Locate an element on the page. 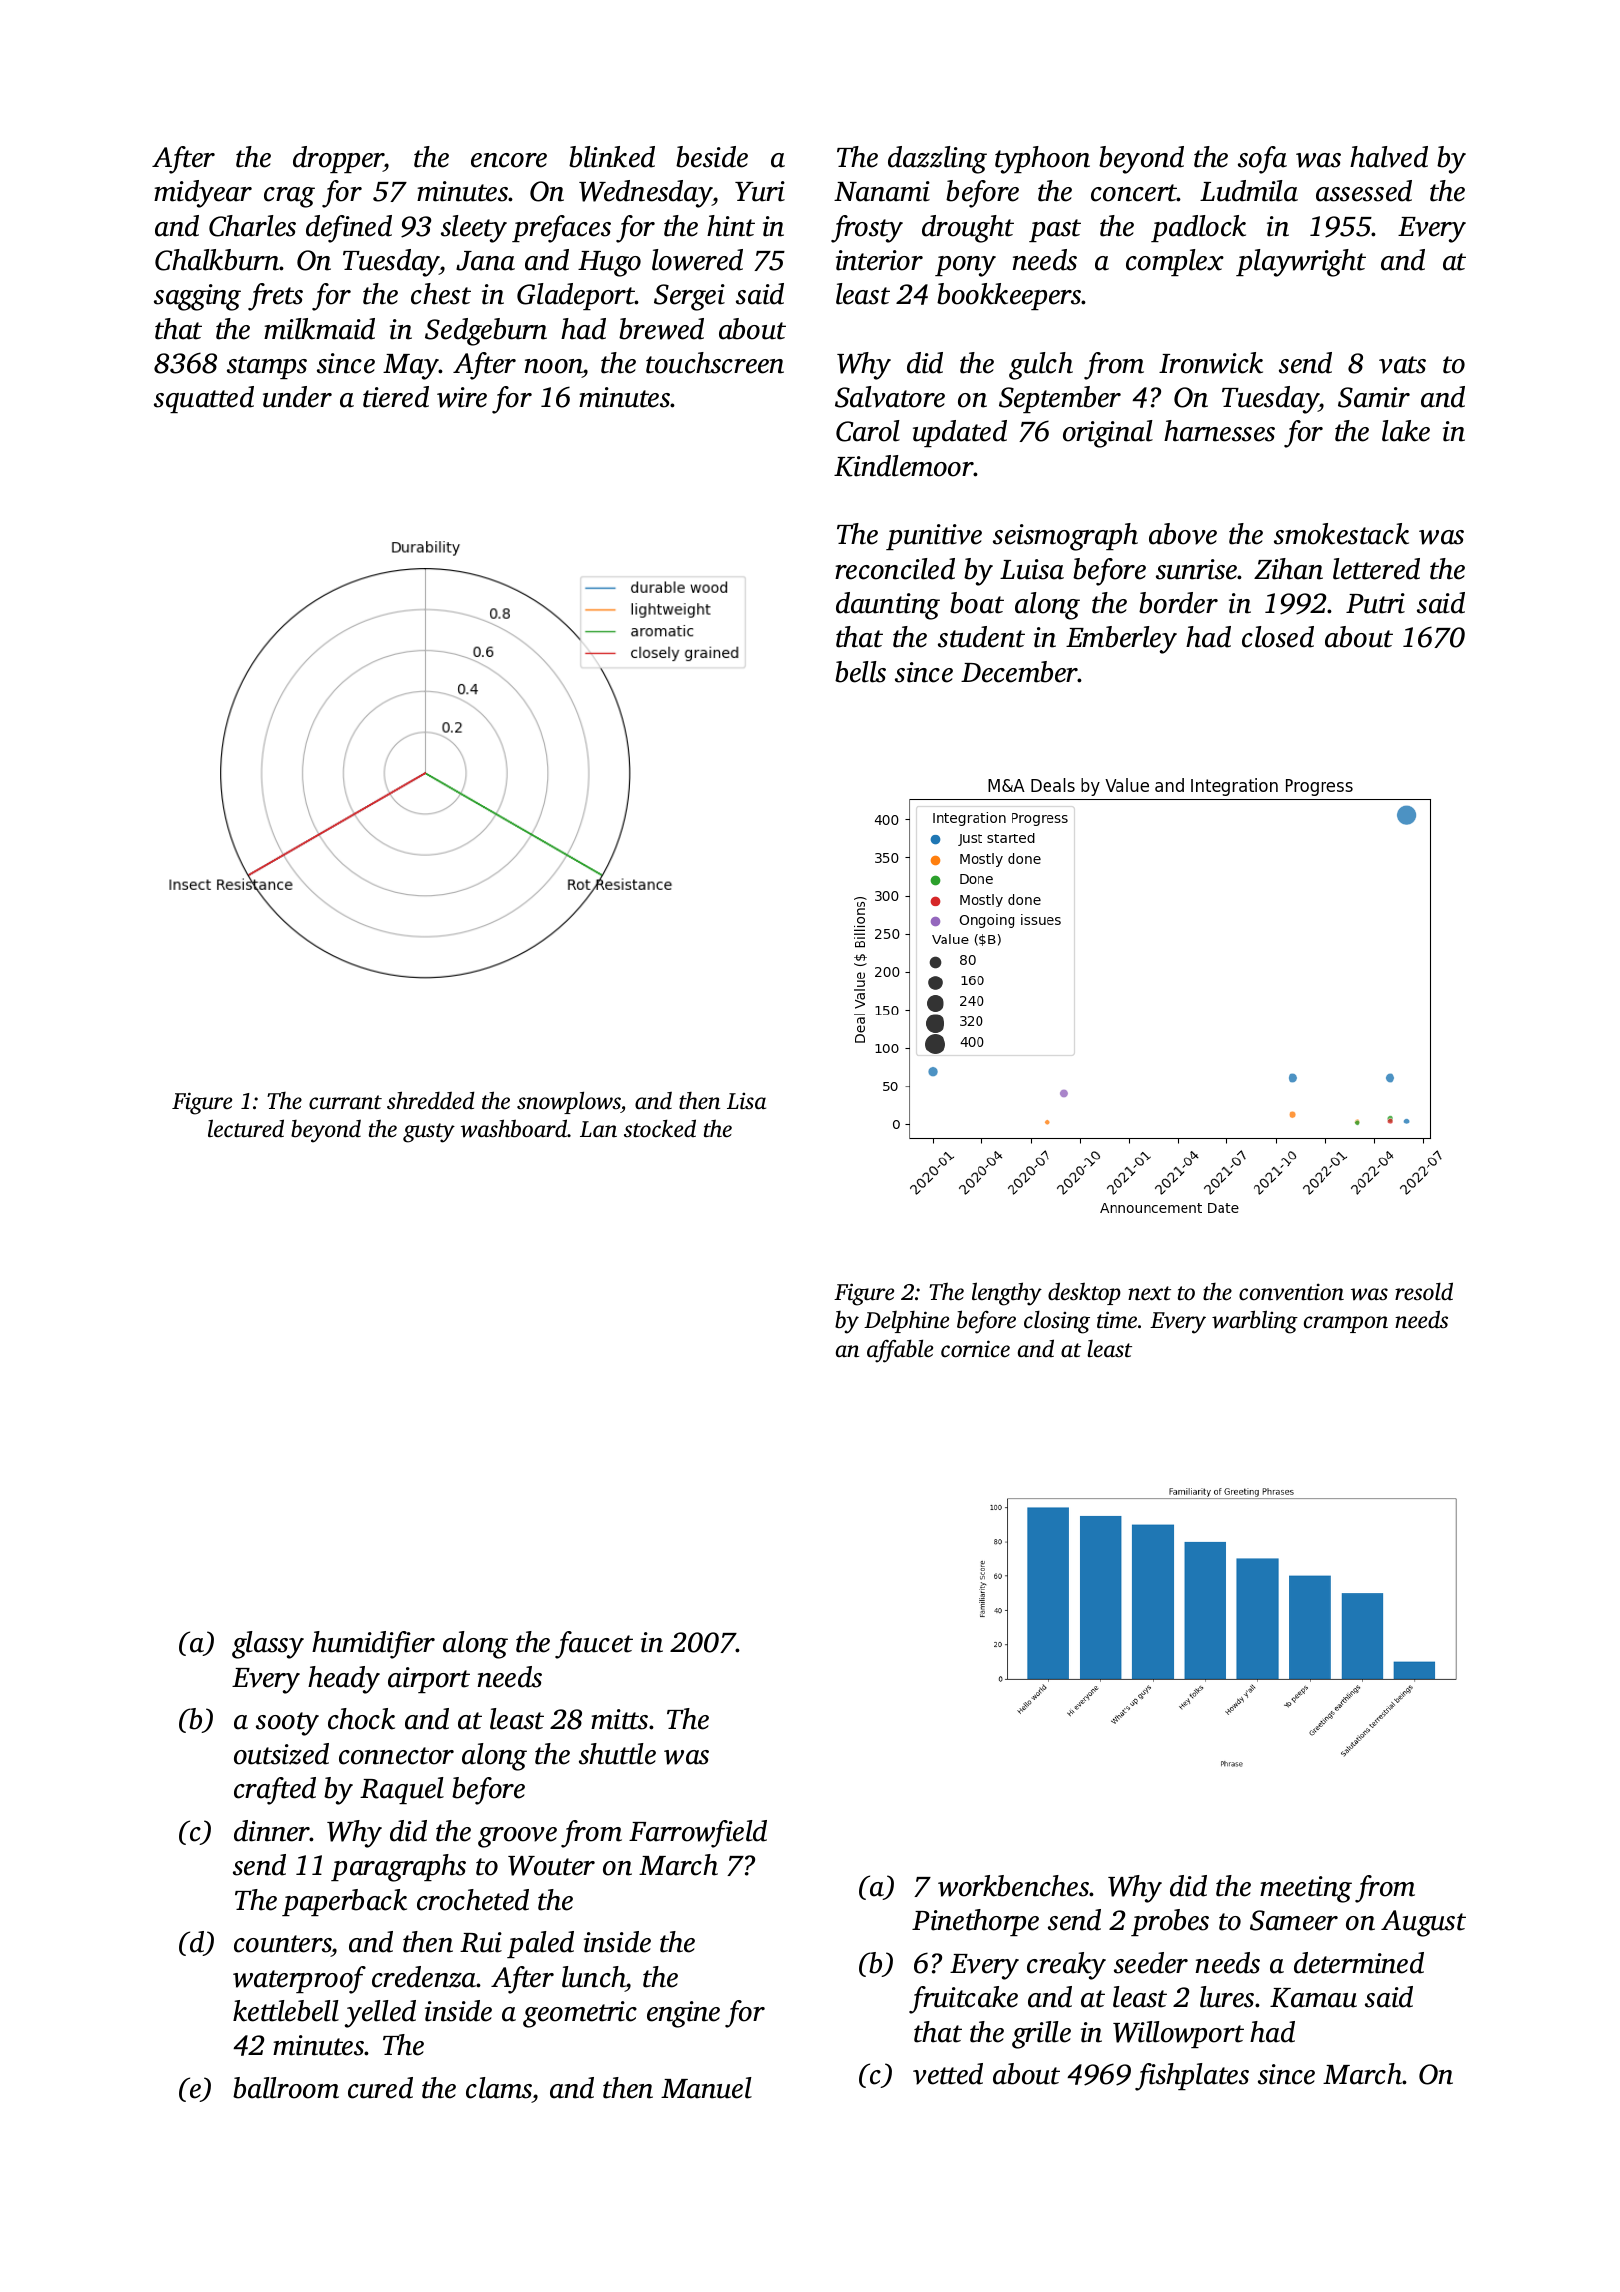 This page has height=2292, width=1620. warbling is located at coordinates (1255, 1322).
